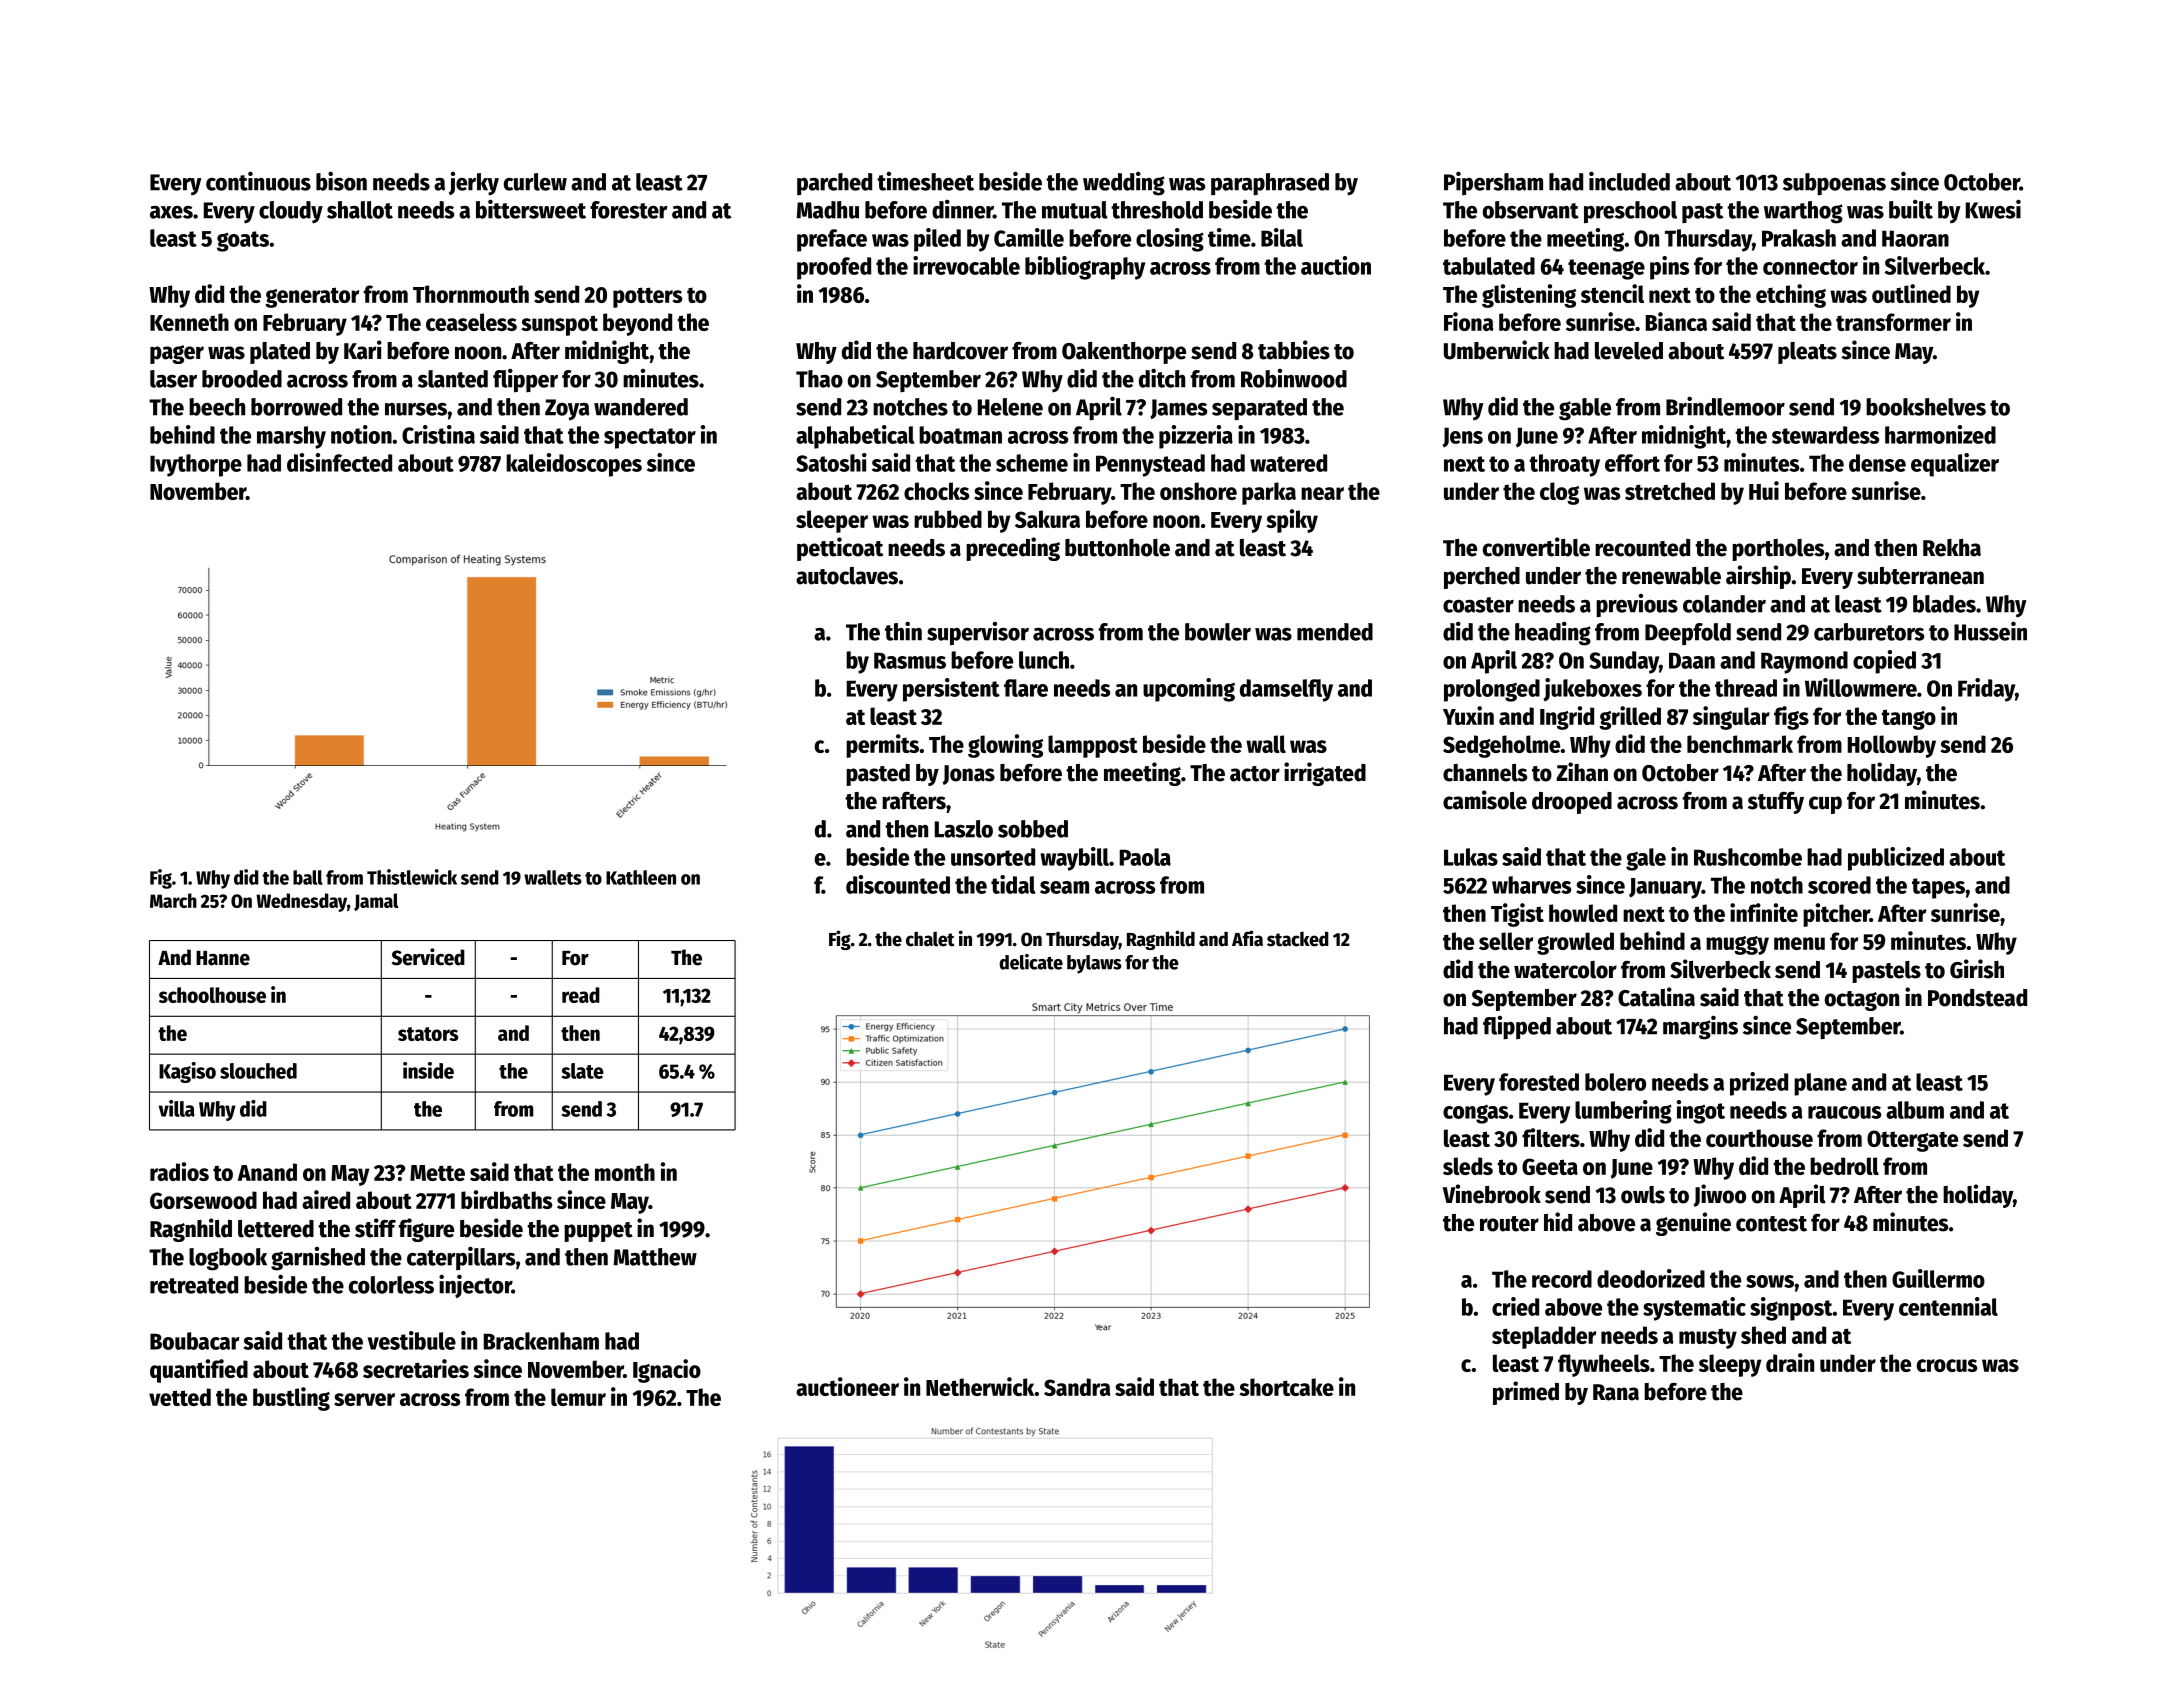  What do you see at coordinates (1294, 350) in the document?
I see `tabbies` at bounding box center [1294, 350].
